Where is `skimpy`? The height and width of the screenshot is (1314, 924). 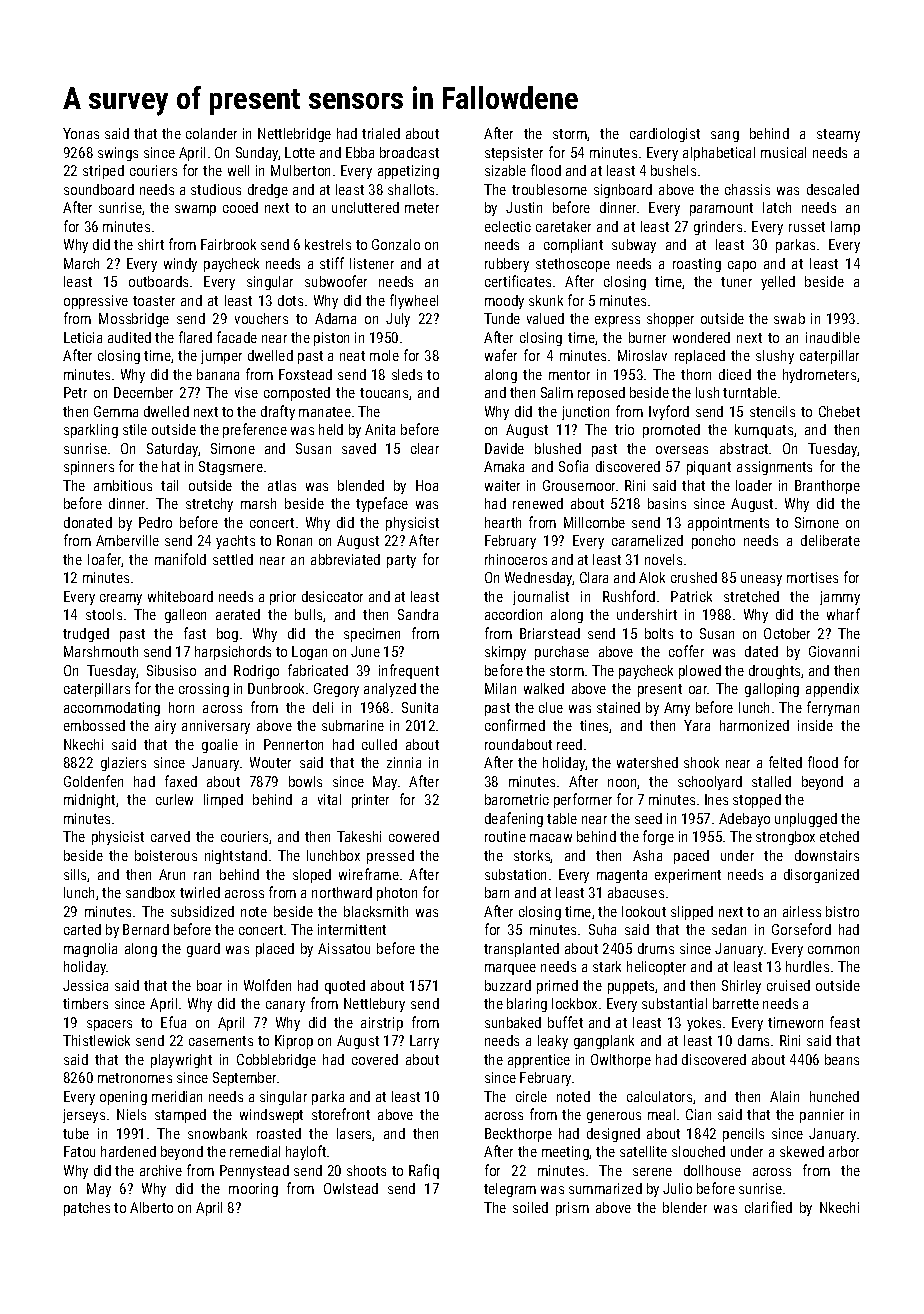
skimpy is located at coordinates (505, 653).
